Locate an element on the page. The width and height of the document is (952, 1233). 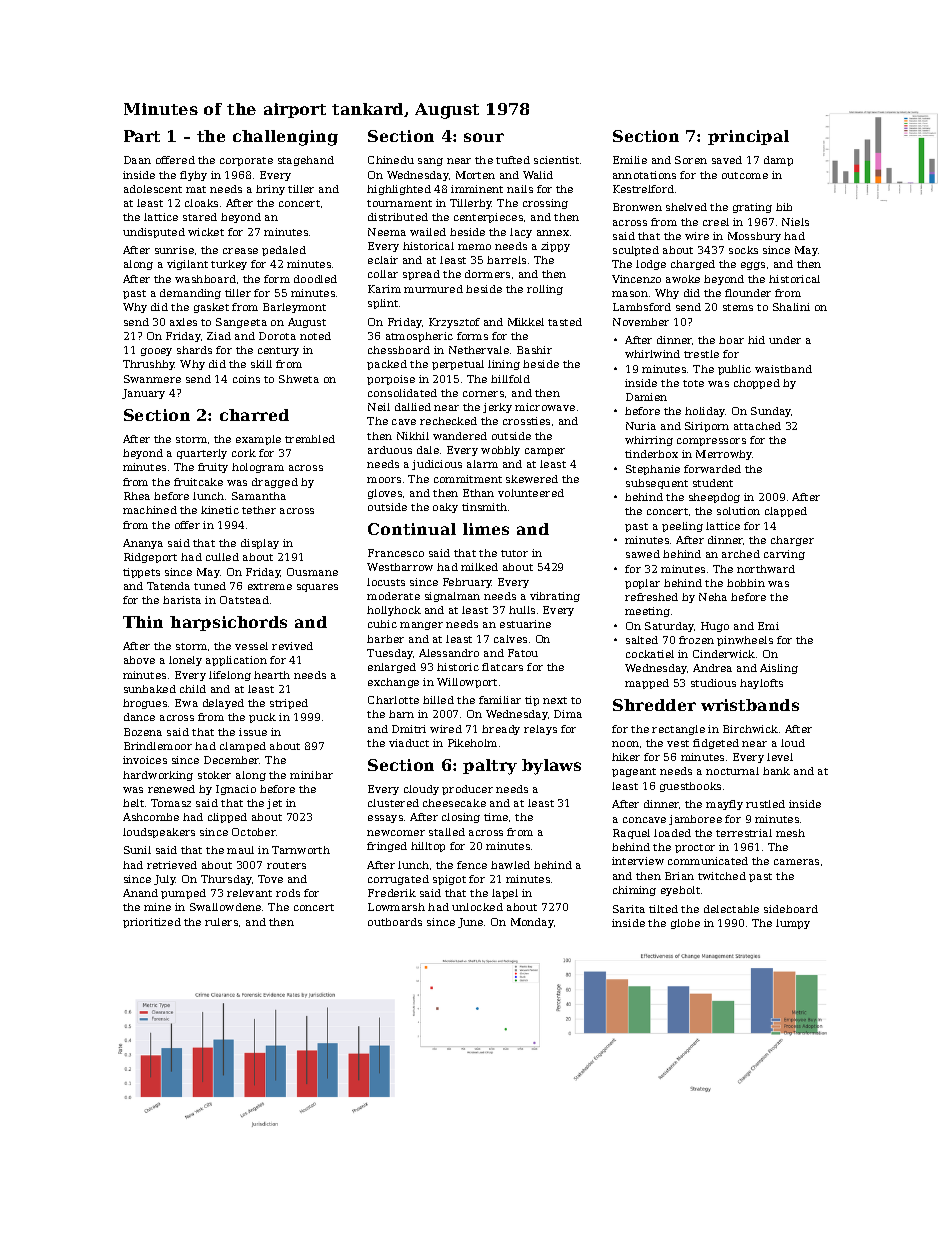
Ananya is located at coordinates (143, 544).
